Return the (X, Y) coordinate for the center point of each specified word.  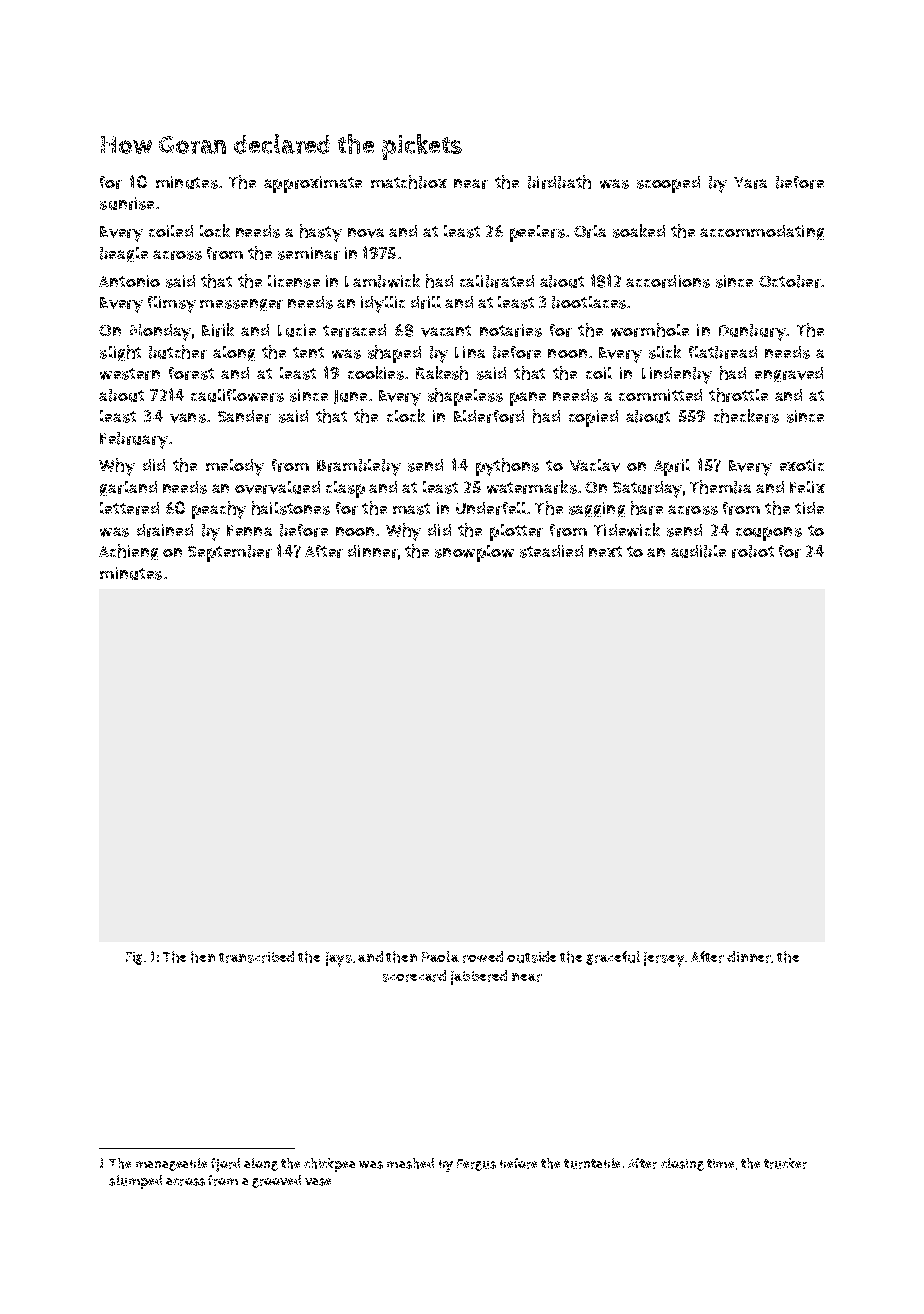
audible (698, 551)
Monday (160, 332)
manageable (171, 1164)
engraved (789, 374)
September (230, 553)
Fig (134, 958)
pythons (507, 467)
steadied (551, 551)
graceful (613, 958)
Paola (440, 956)
